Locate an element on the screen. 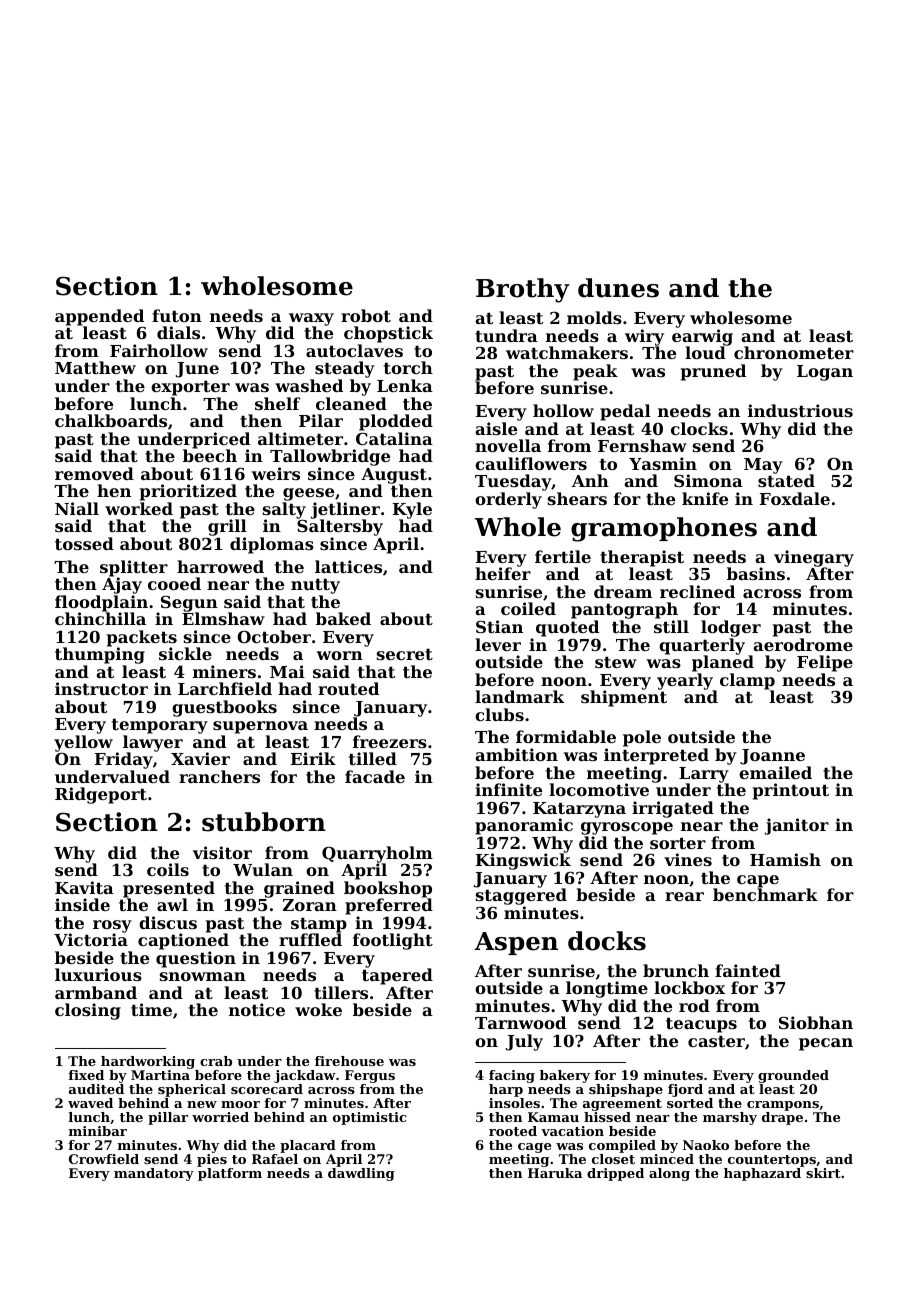 The image size is (908, 1316). futon is located at coordinates (177, 315).
